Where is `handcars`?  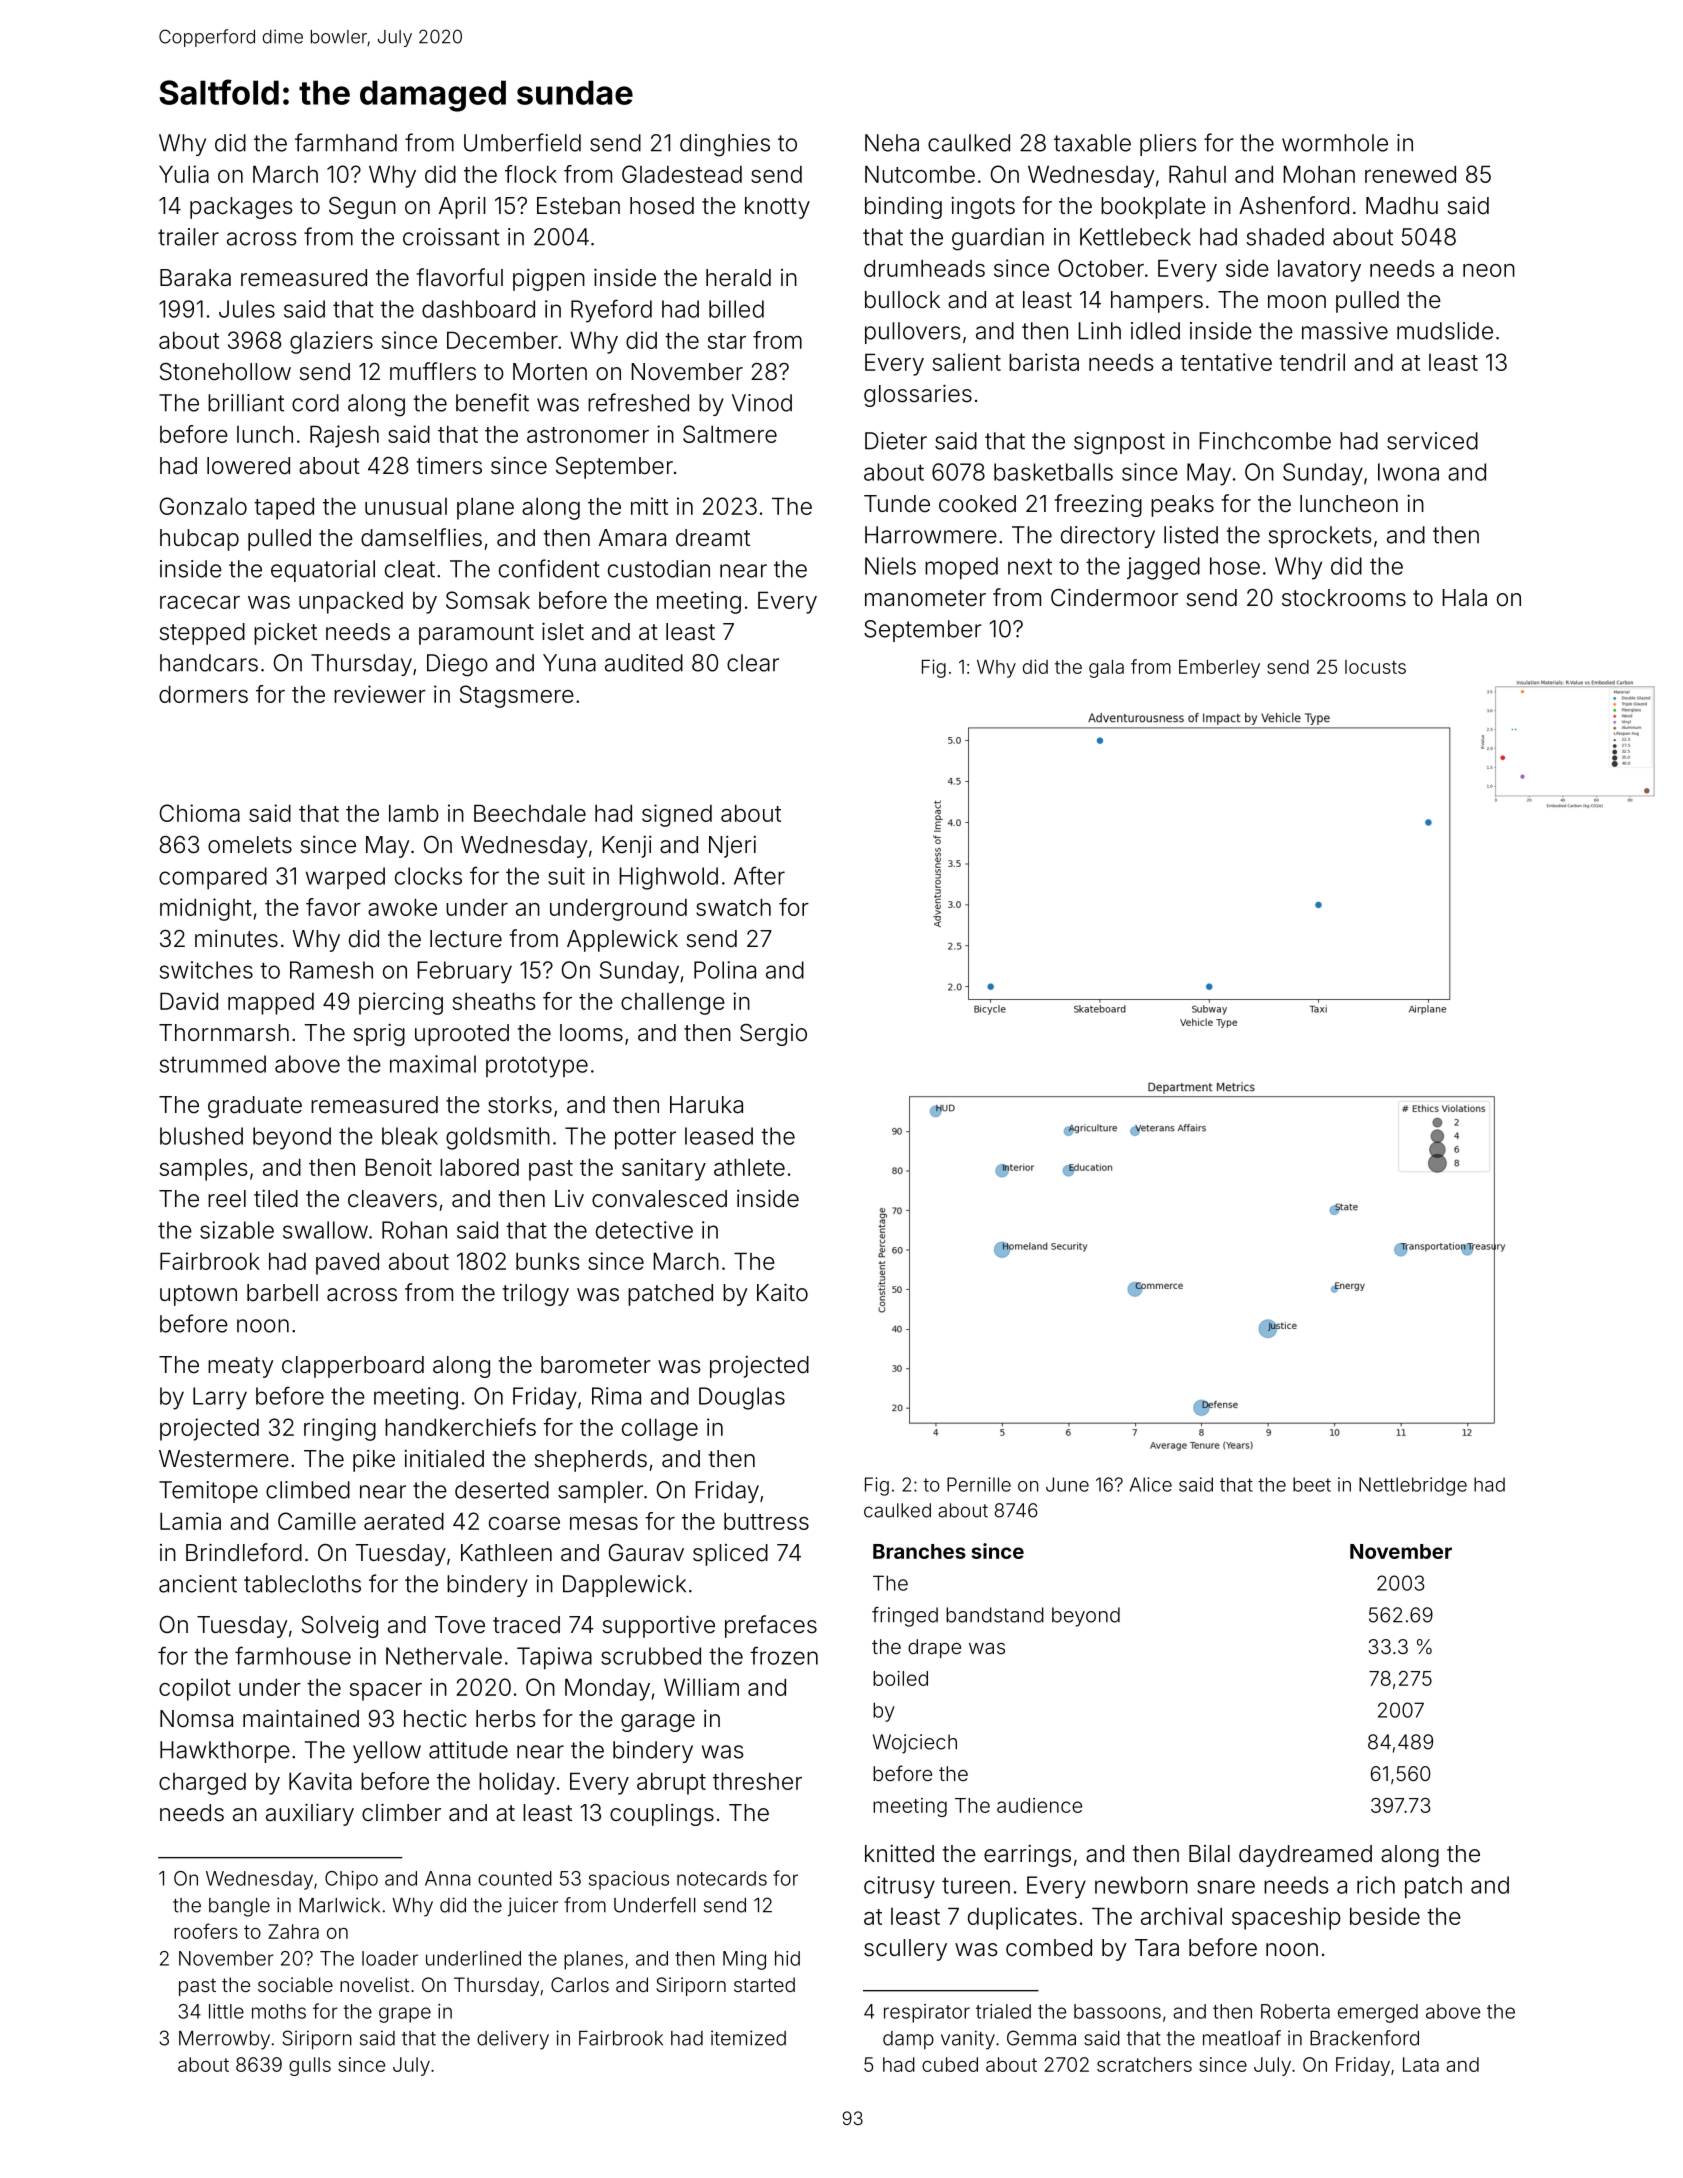
handcars is located at coordinates (209, 663).
